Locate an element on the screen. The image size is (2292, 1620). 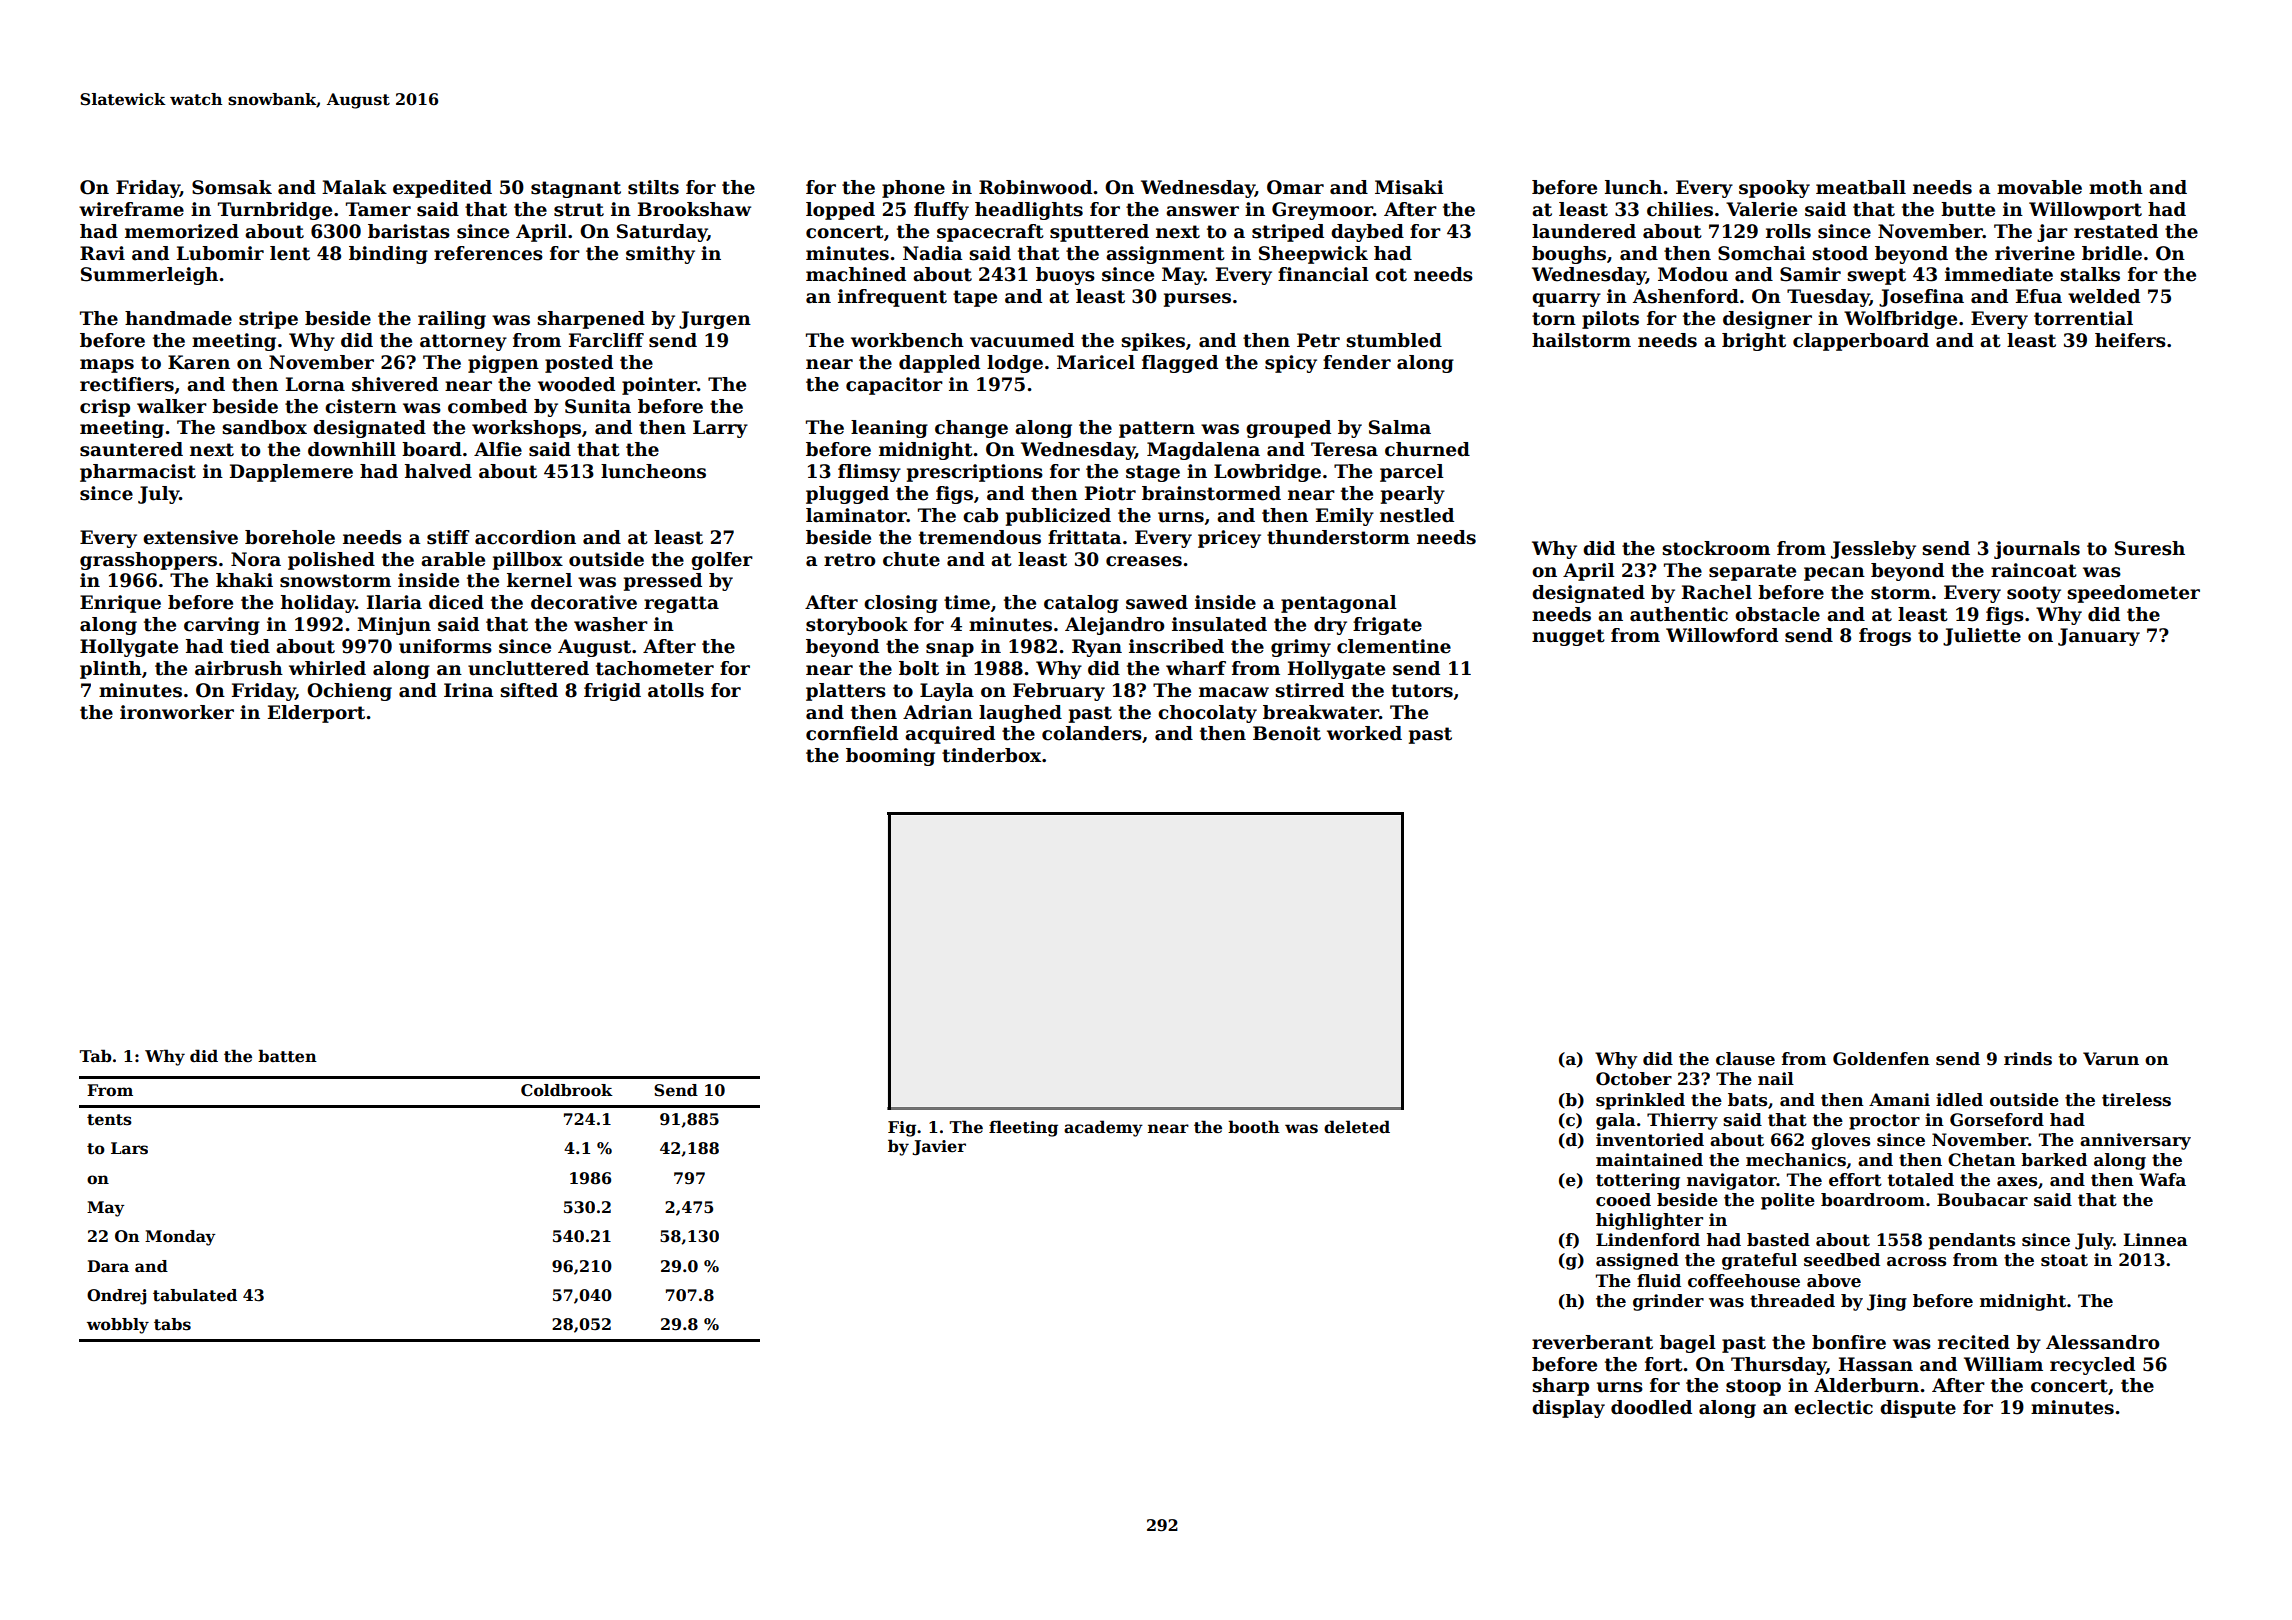
buoys is located at coordinates (1065, 276).
